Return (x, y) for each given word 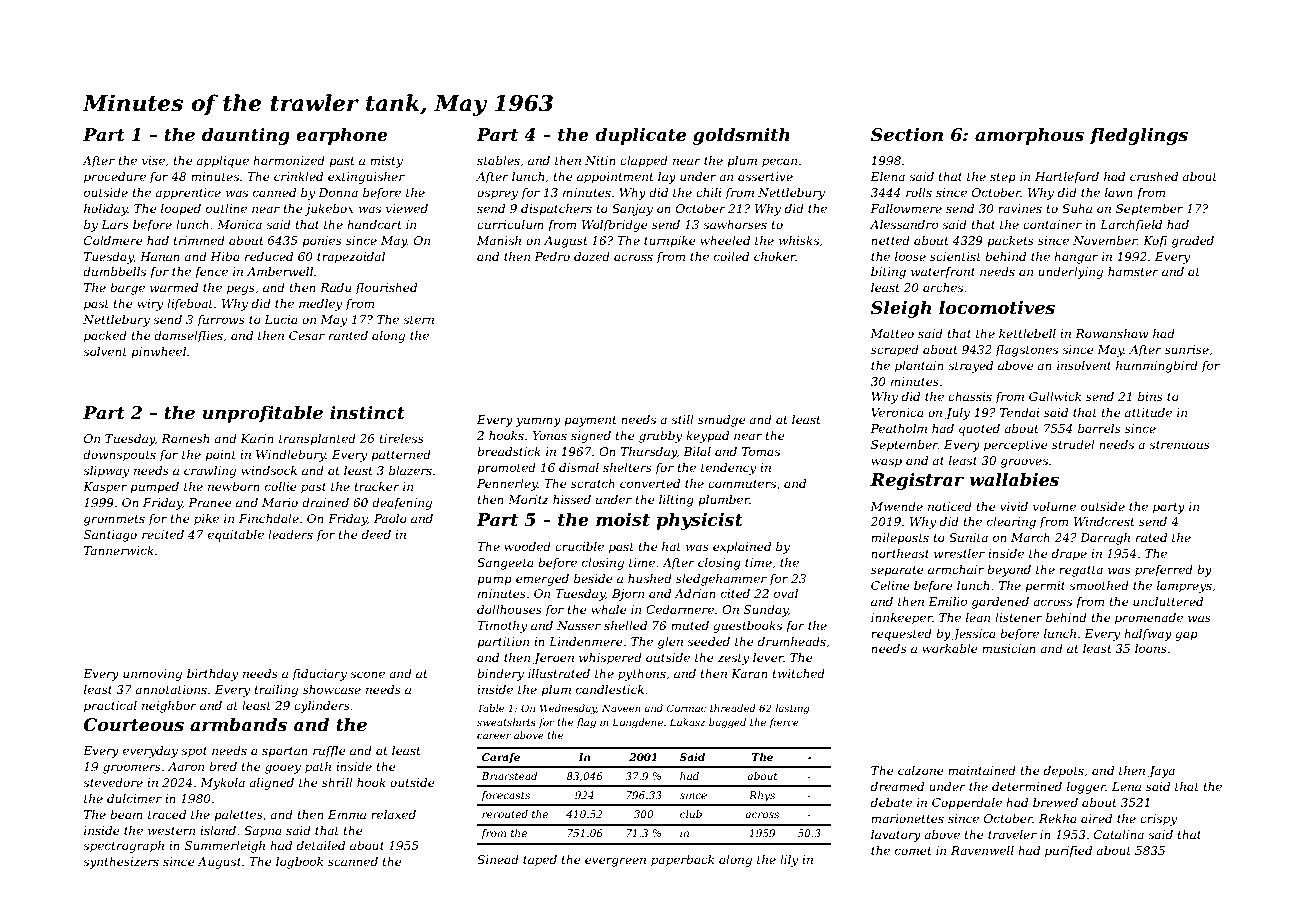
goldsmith (741, 136)
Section (907, 135)
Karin (257, 438)
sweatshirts (506, 722)
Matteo (892, 333)
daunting (246, 136)
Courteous (134, 725)
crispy (1158, 820)
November (1105, 240)
